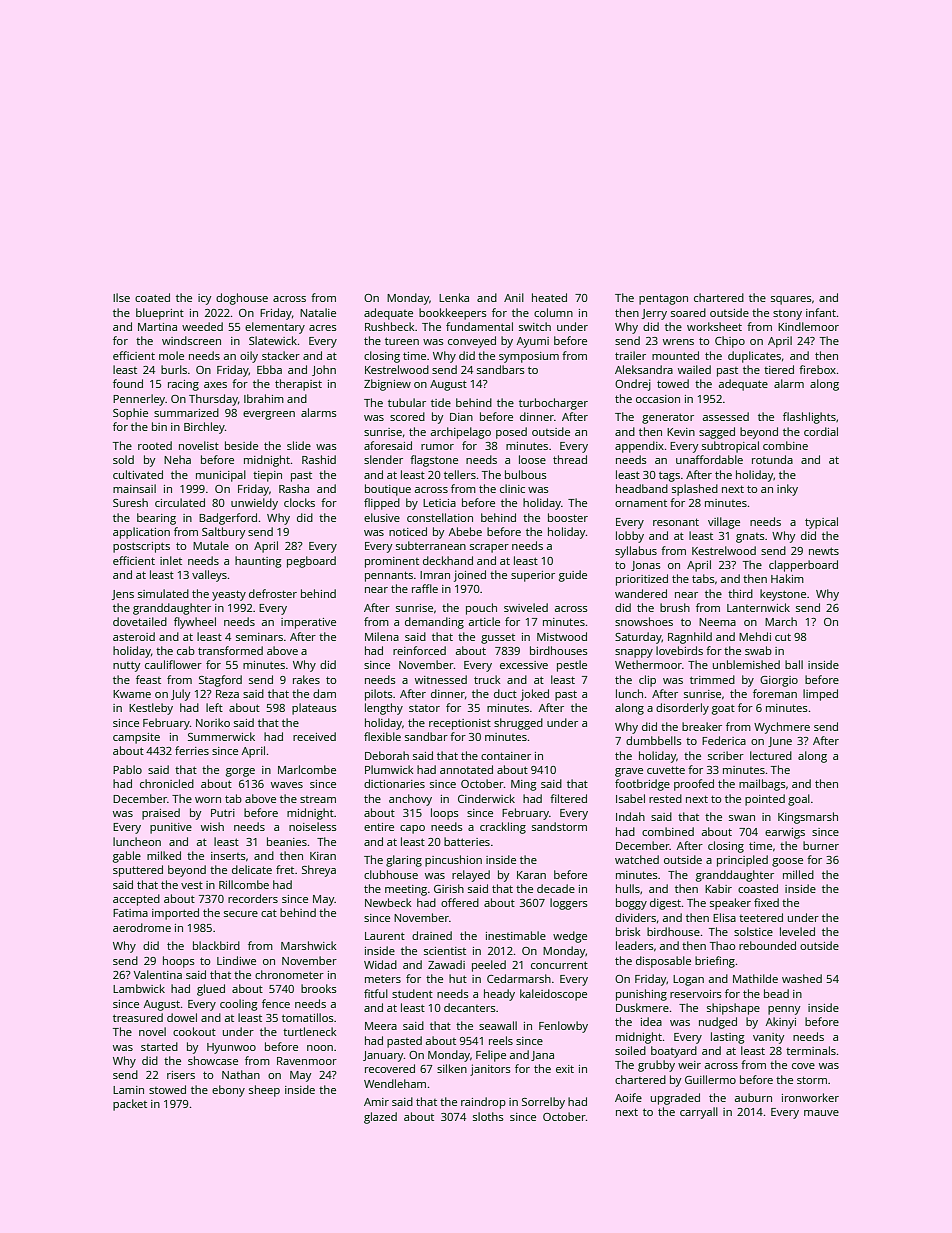 This page has height=1233, width=952. What do you see at coordinates (556, 888) in the page?
I see `decade` at bounding box center [556, 888].
